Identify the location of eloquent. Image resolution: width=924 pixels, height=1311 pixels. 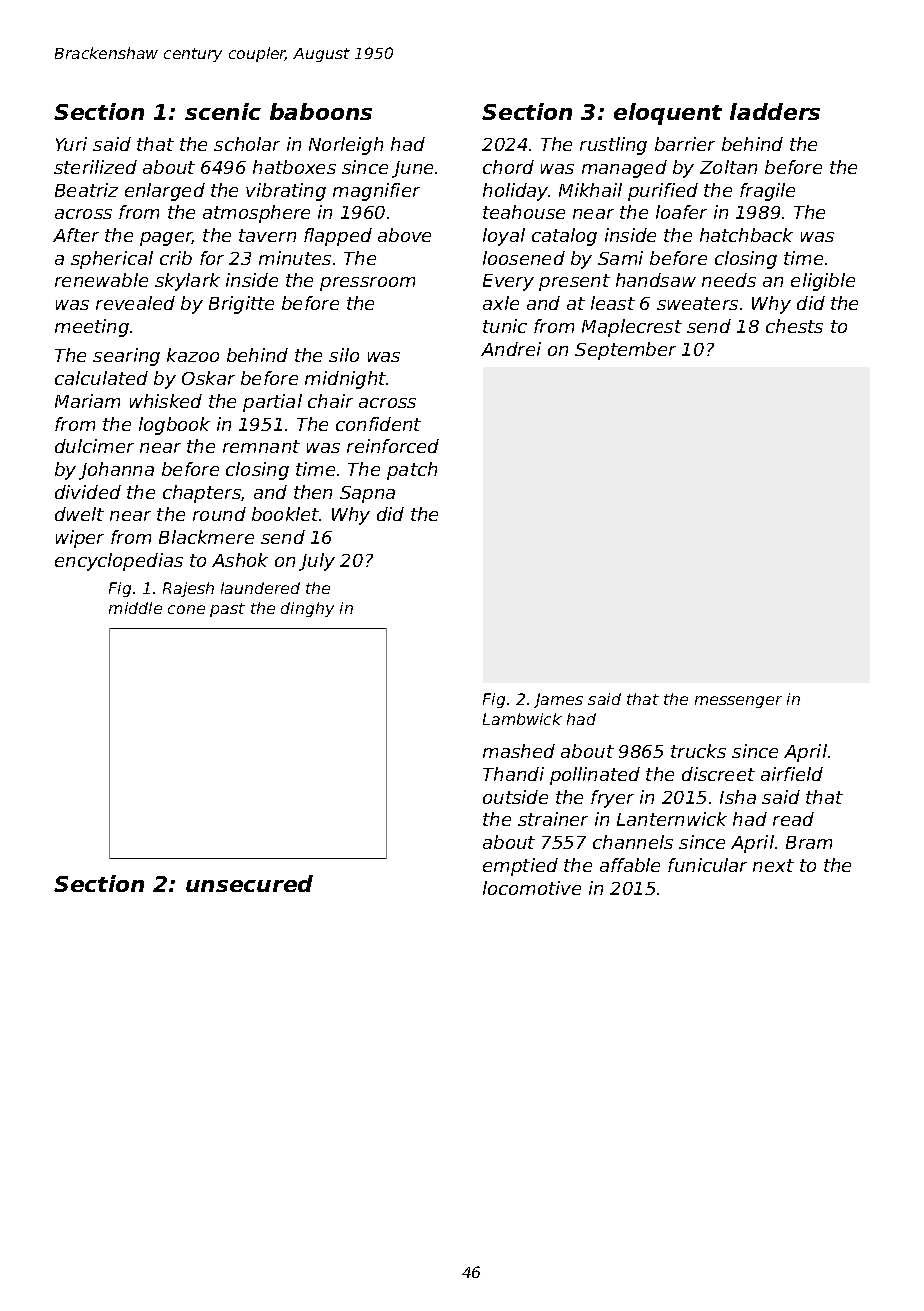
(668, 114).
